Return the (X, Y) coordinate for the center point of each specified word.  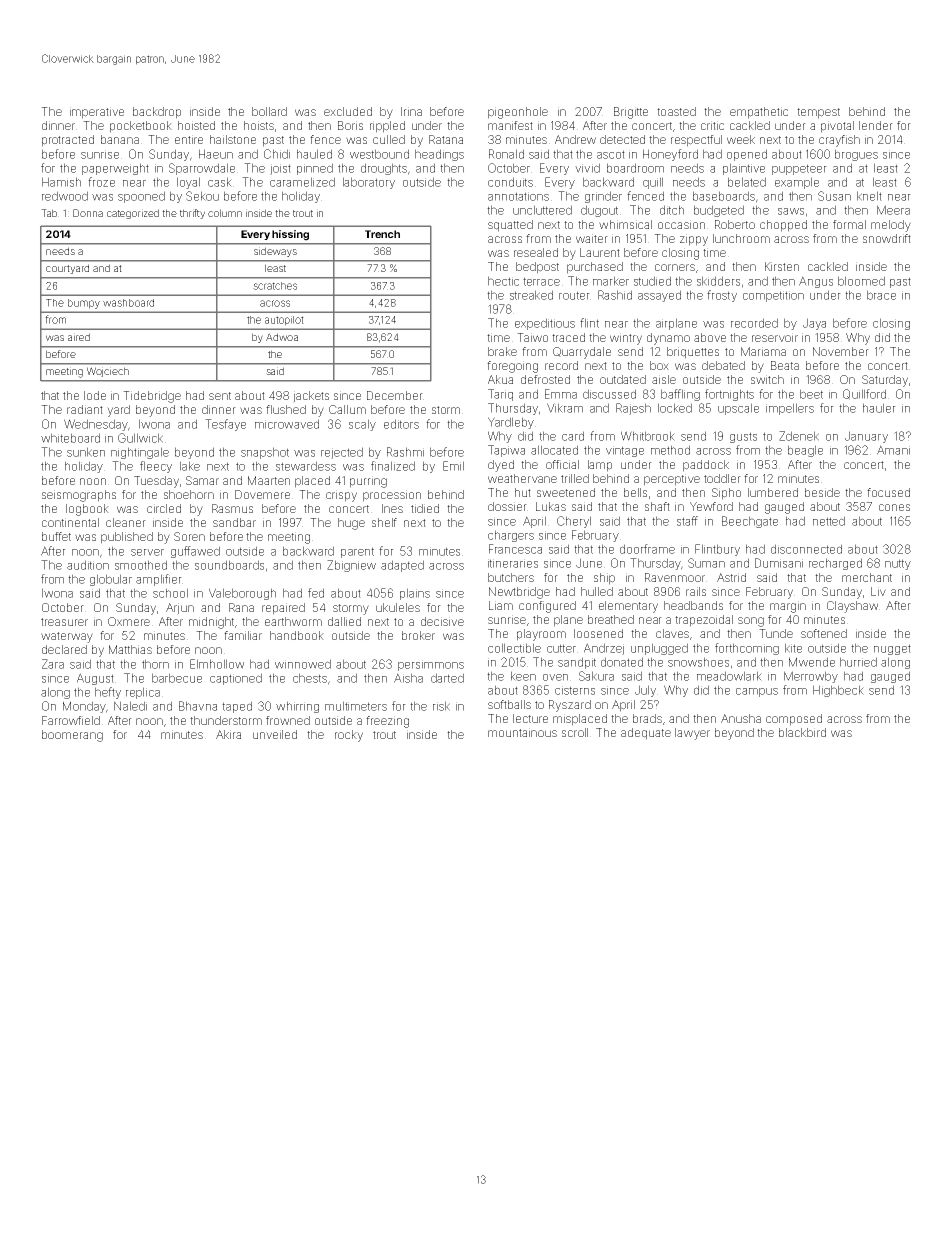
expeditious (545, 324)
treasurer (64, 622)
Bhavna (198, 706)
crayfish (839, 141)
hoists (259, 125)
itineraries (513, 563)
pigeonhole (518, 113)
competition (773, 296)
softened (824, 633)
